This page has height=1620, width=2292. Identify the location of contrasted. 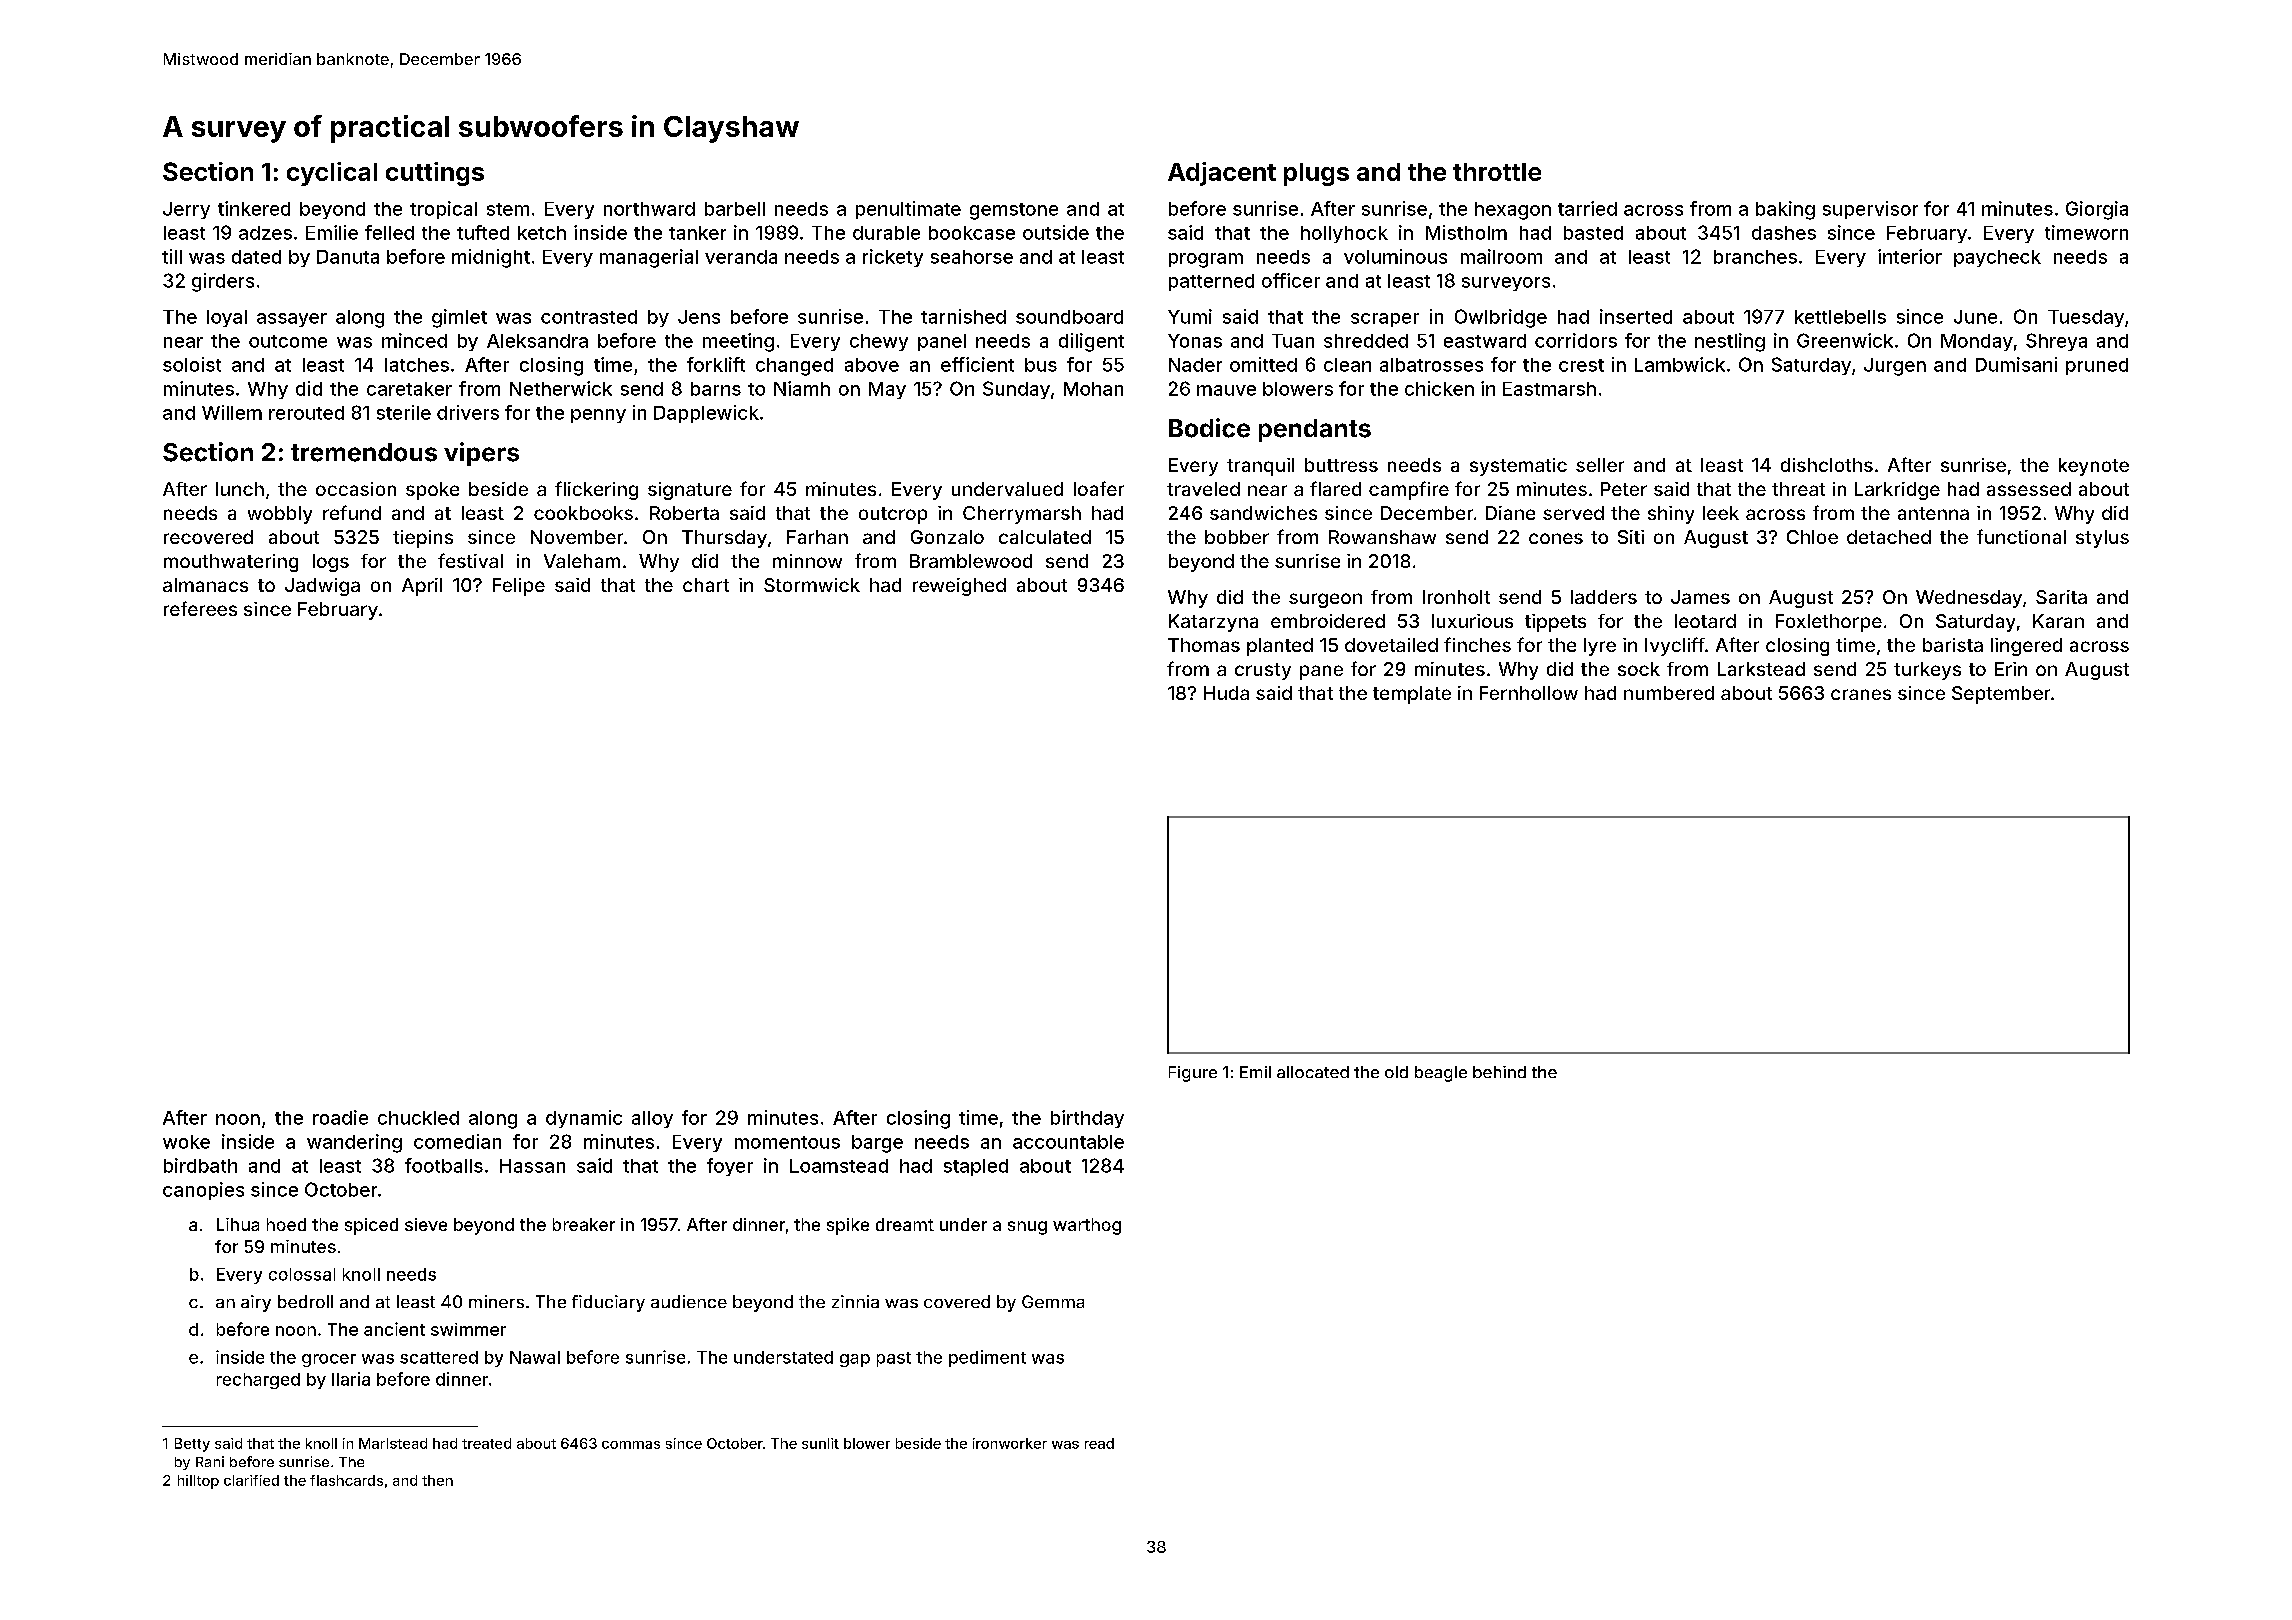
(589, 317).
